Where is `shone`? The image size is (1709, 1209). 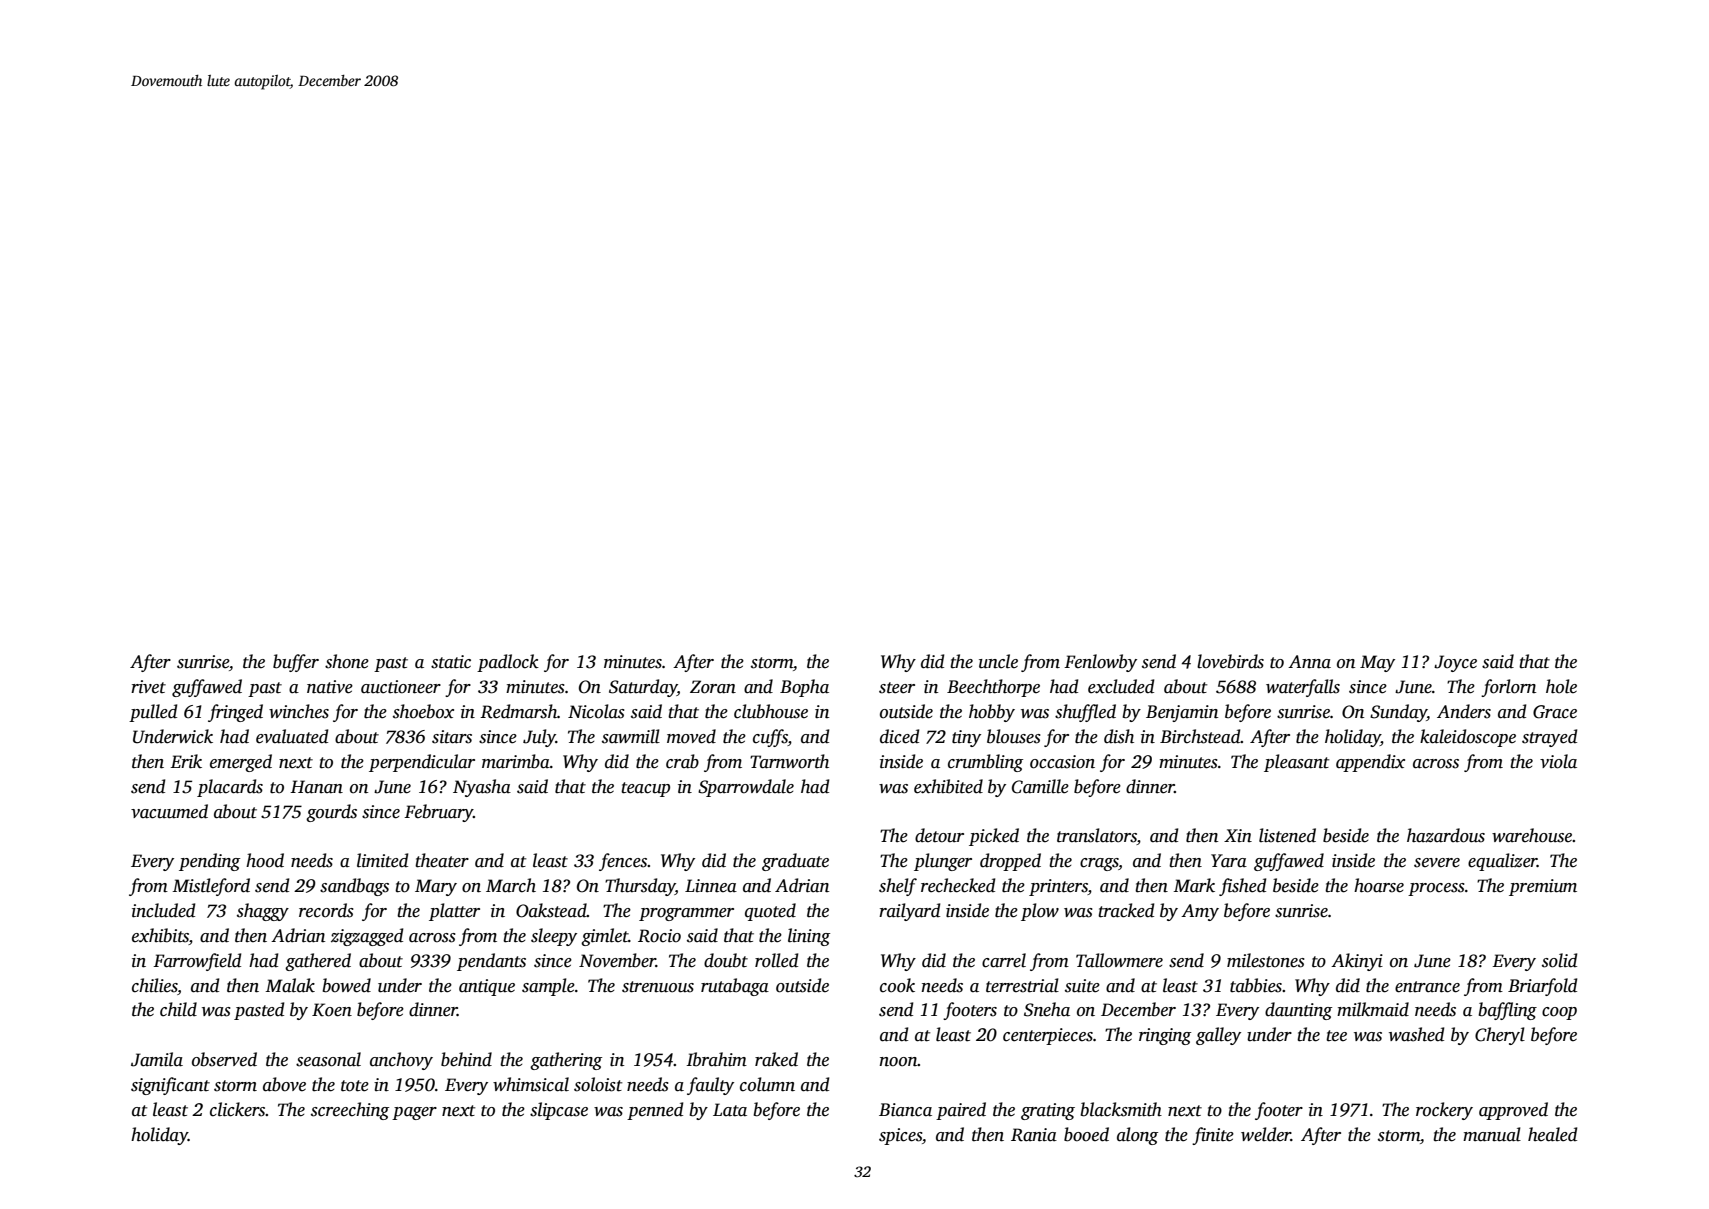
shone is located at coordinates (347, 661).
